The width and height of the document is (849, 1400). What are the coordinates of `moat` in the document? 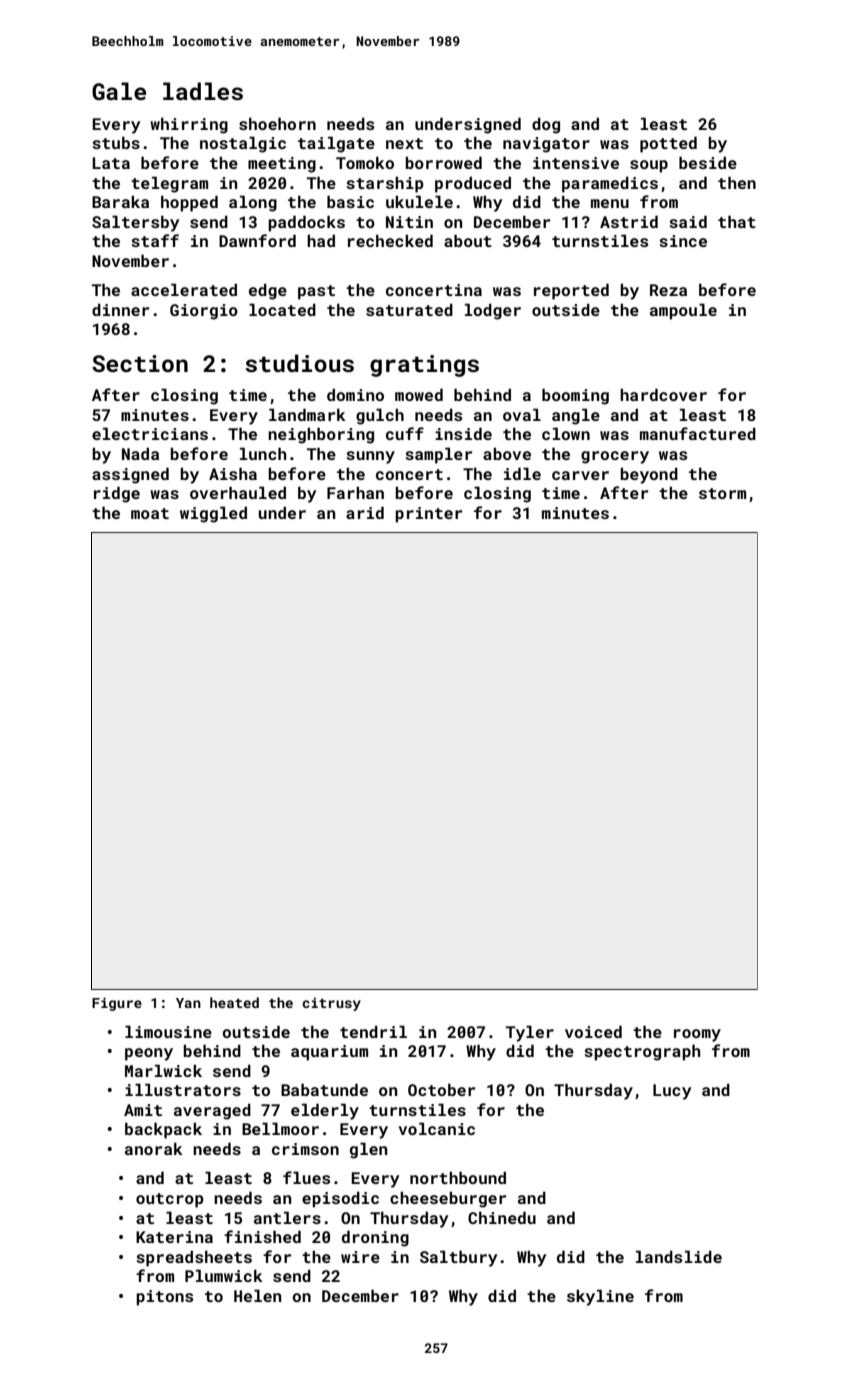 It's located at (150, 513).
